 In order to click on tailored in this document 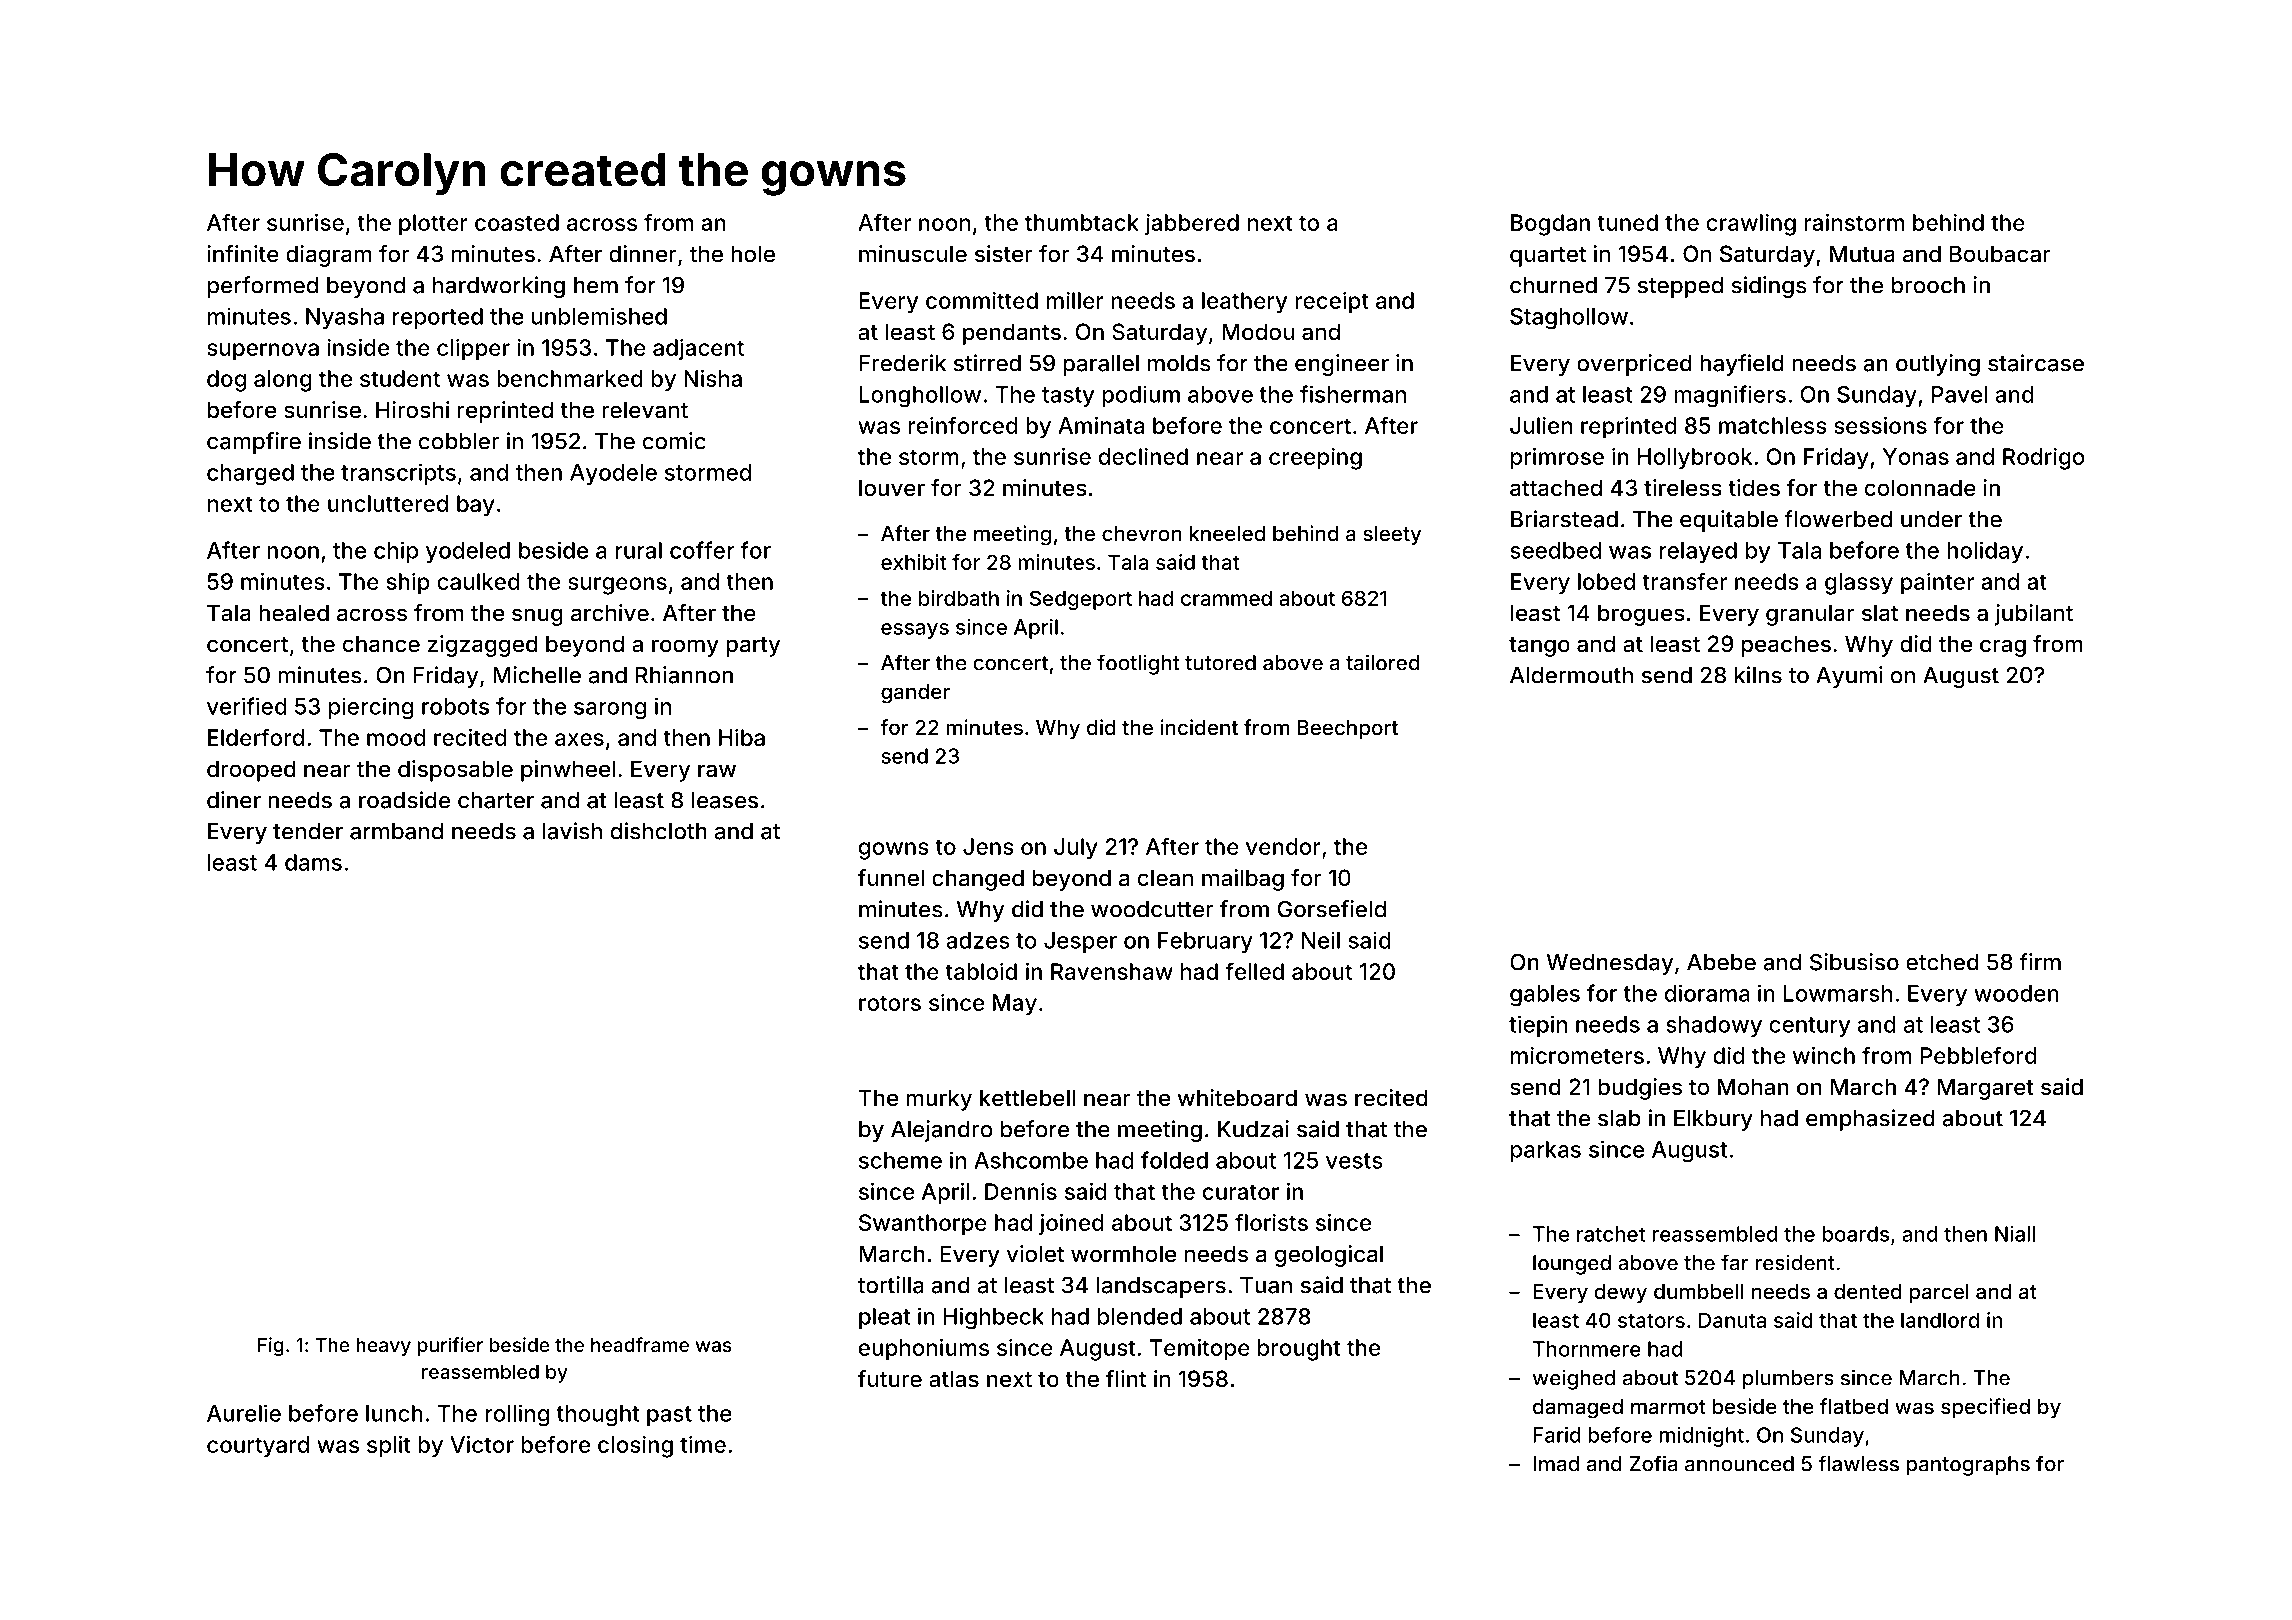, I will do `click(1383, 662)`.
